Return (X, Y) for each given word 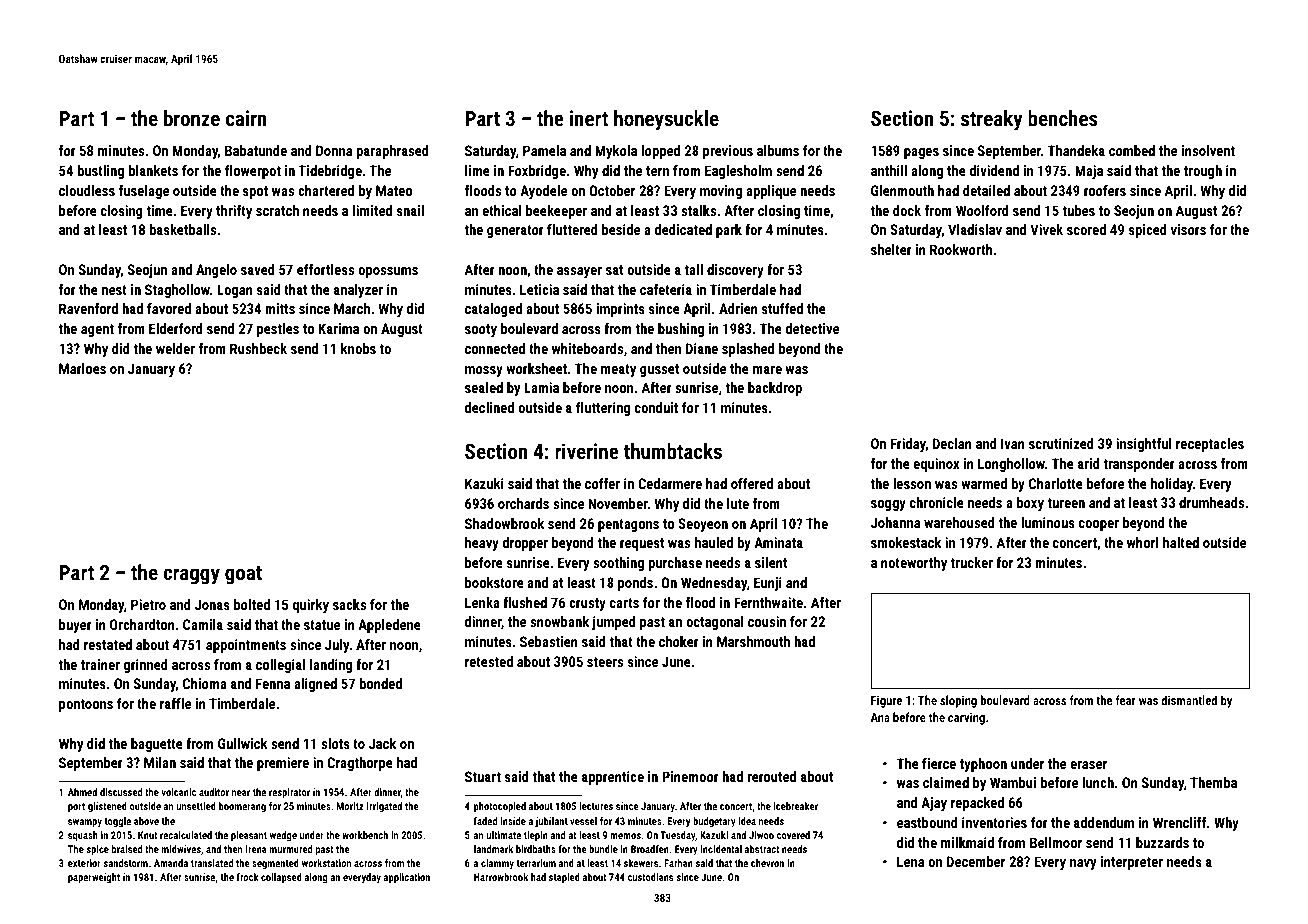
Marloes (82, 368)
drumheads (1211, 502)
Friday (908, 445)
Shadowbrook (504, 523)
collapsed (281, 878)
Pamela (544, 150)
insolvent (1208, 150)
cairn (246, 118)
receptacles (1210, 445)
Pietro (148, 604)
